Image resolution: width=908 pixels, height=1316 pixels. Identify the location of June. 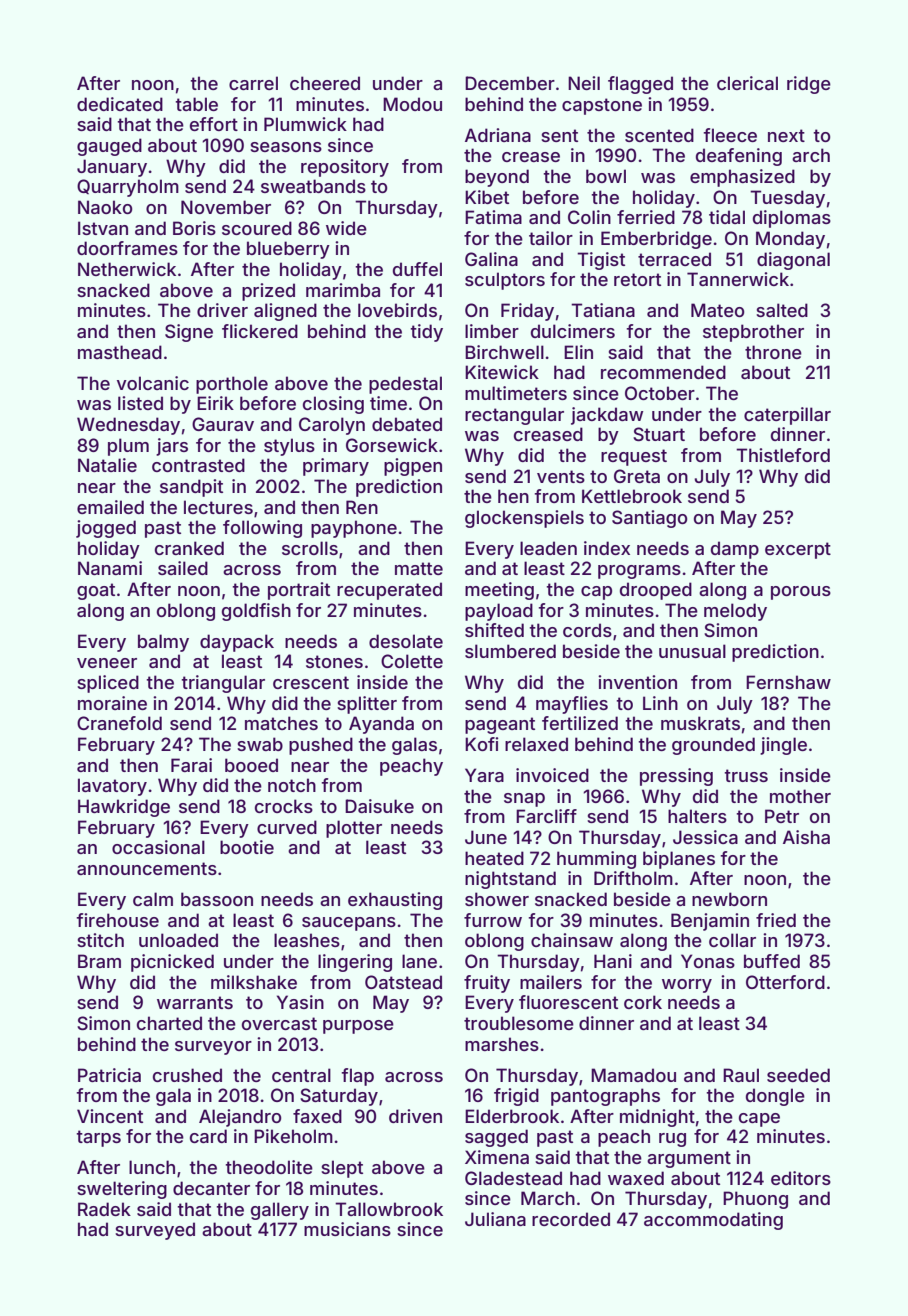
(486, 837).
